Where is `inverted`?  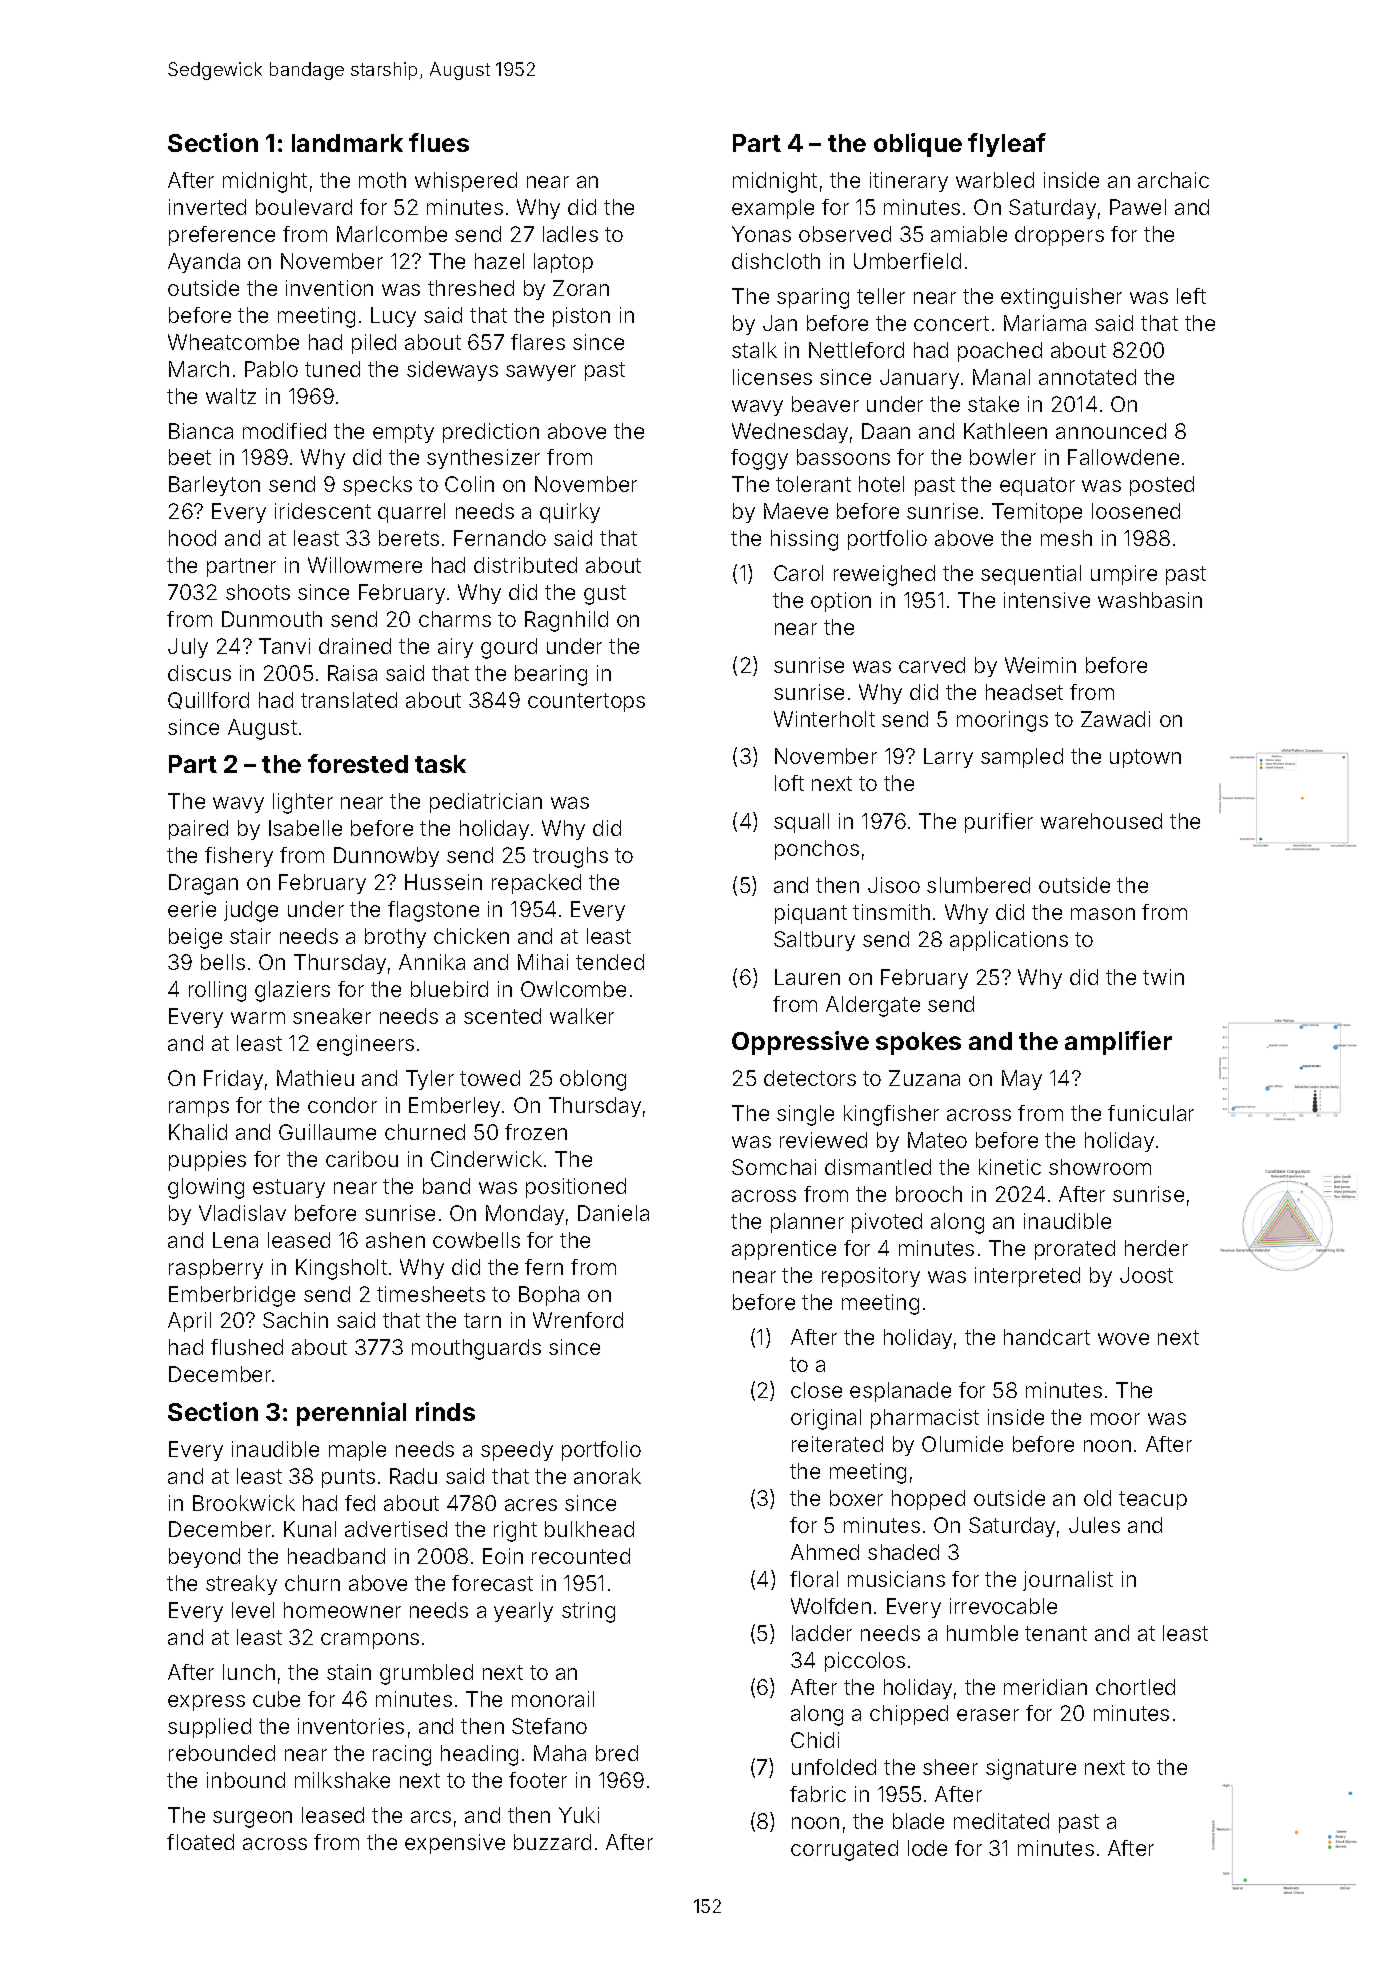 inverted is located at coordinates (207, 207).
